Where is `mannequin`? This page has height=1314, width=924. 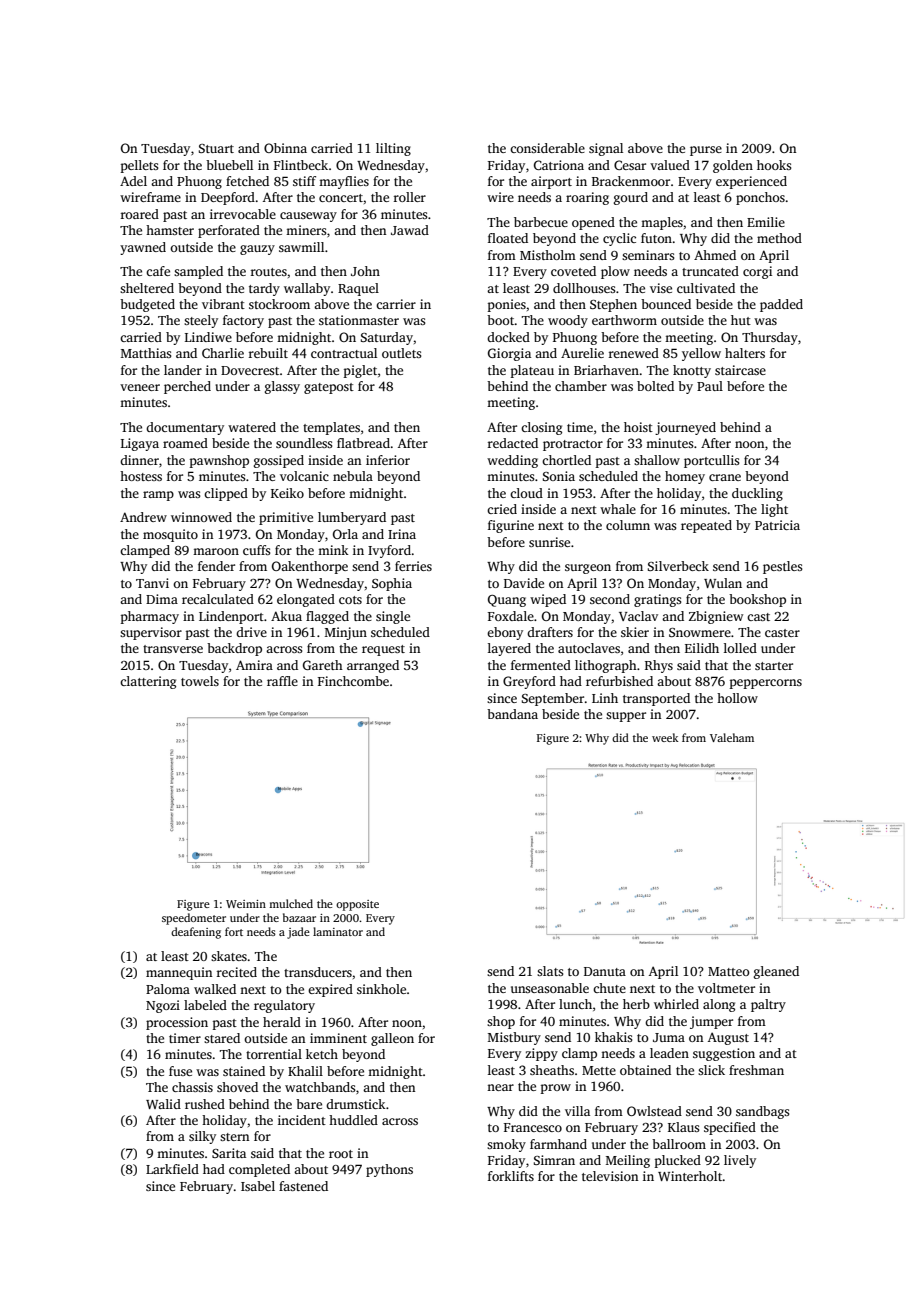 mannequin is located at coordinates (179, 973).
